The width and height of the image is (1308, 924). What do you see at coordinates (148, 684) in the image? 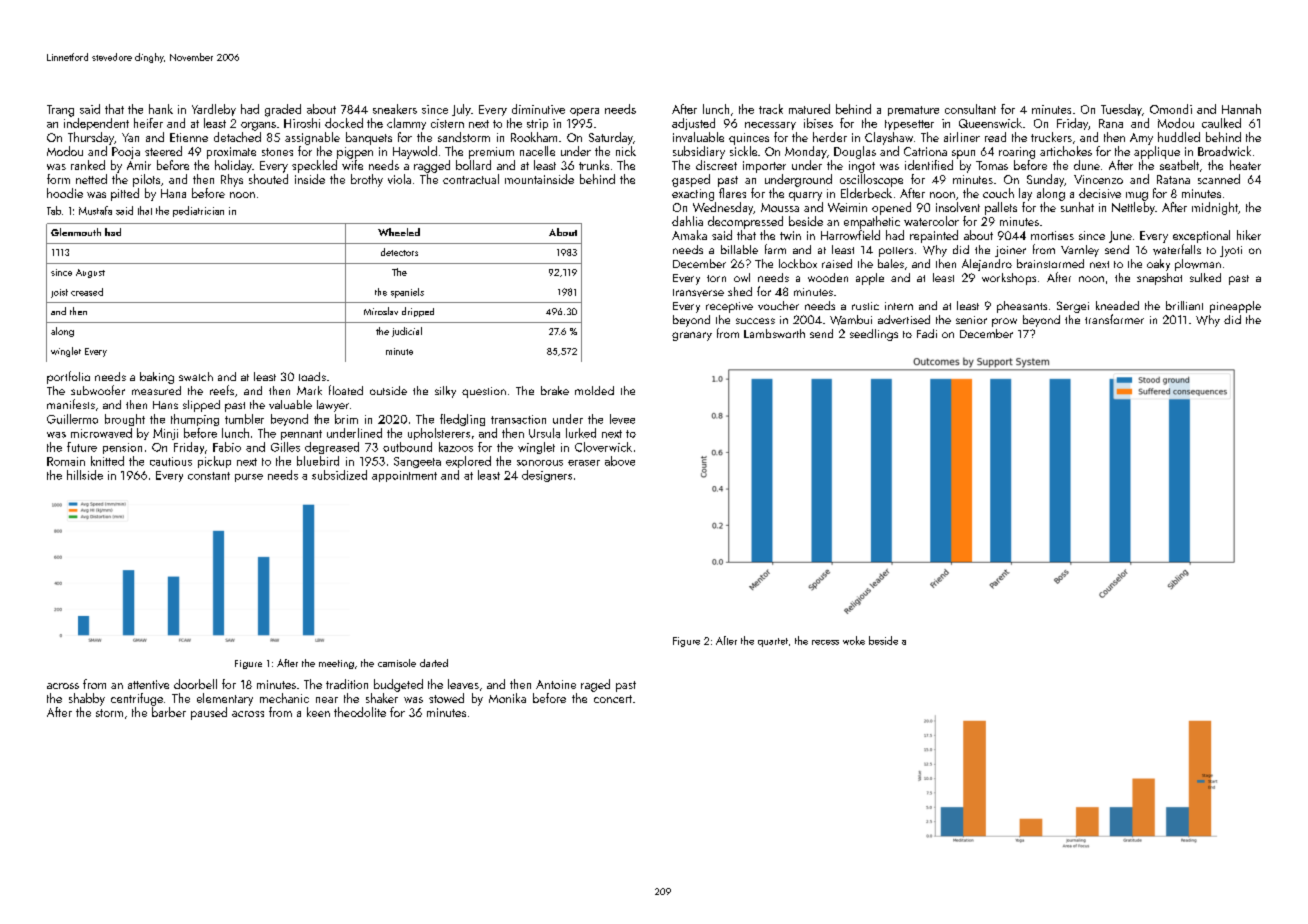
I see `attentive` at bounding box center [148, 684].
